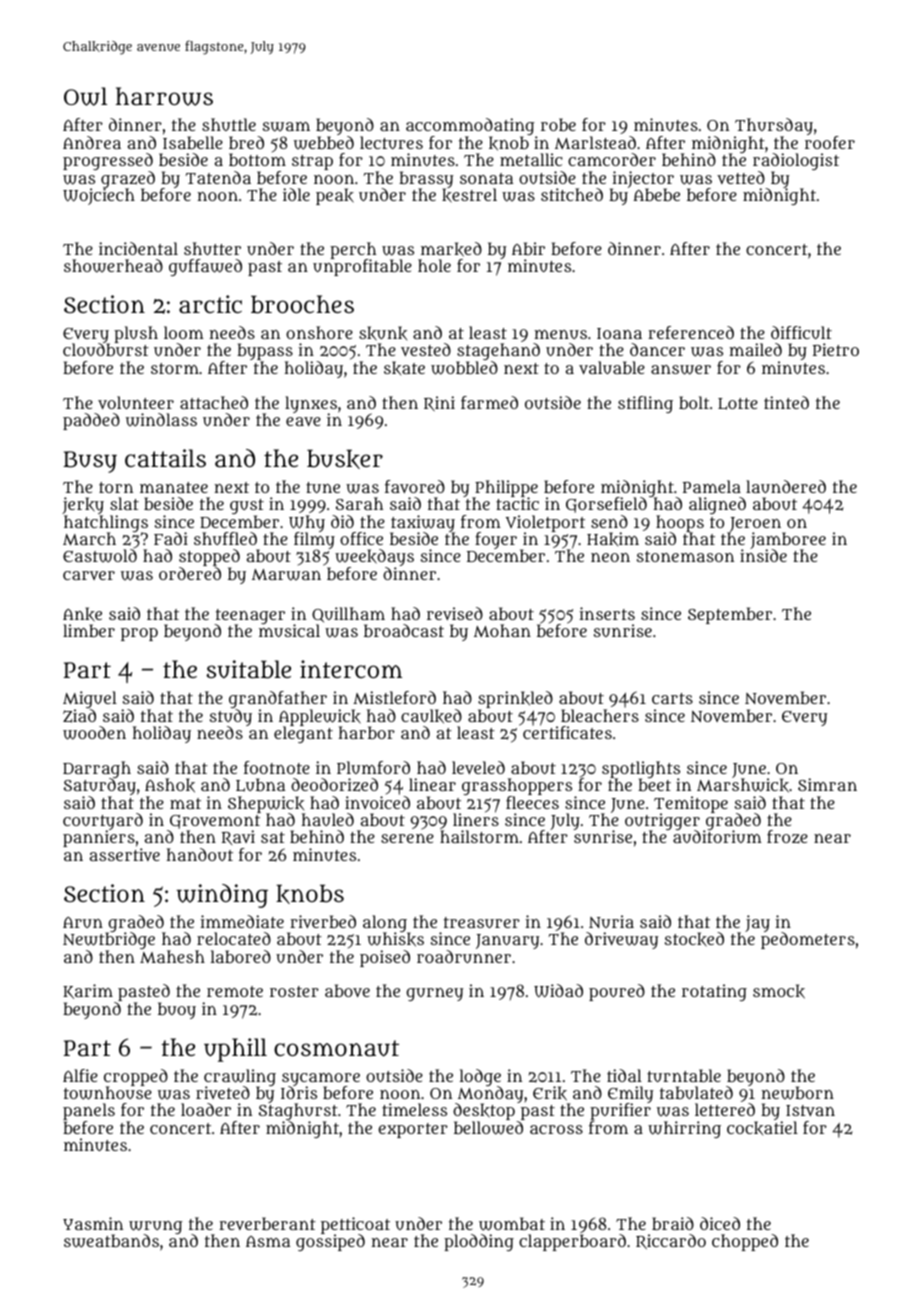 This image has width=924, height=1308. Describe the element at coordinates (92, 142) in the image. I see `Andrea` at that location.
